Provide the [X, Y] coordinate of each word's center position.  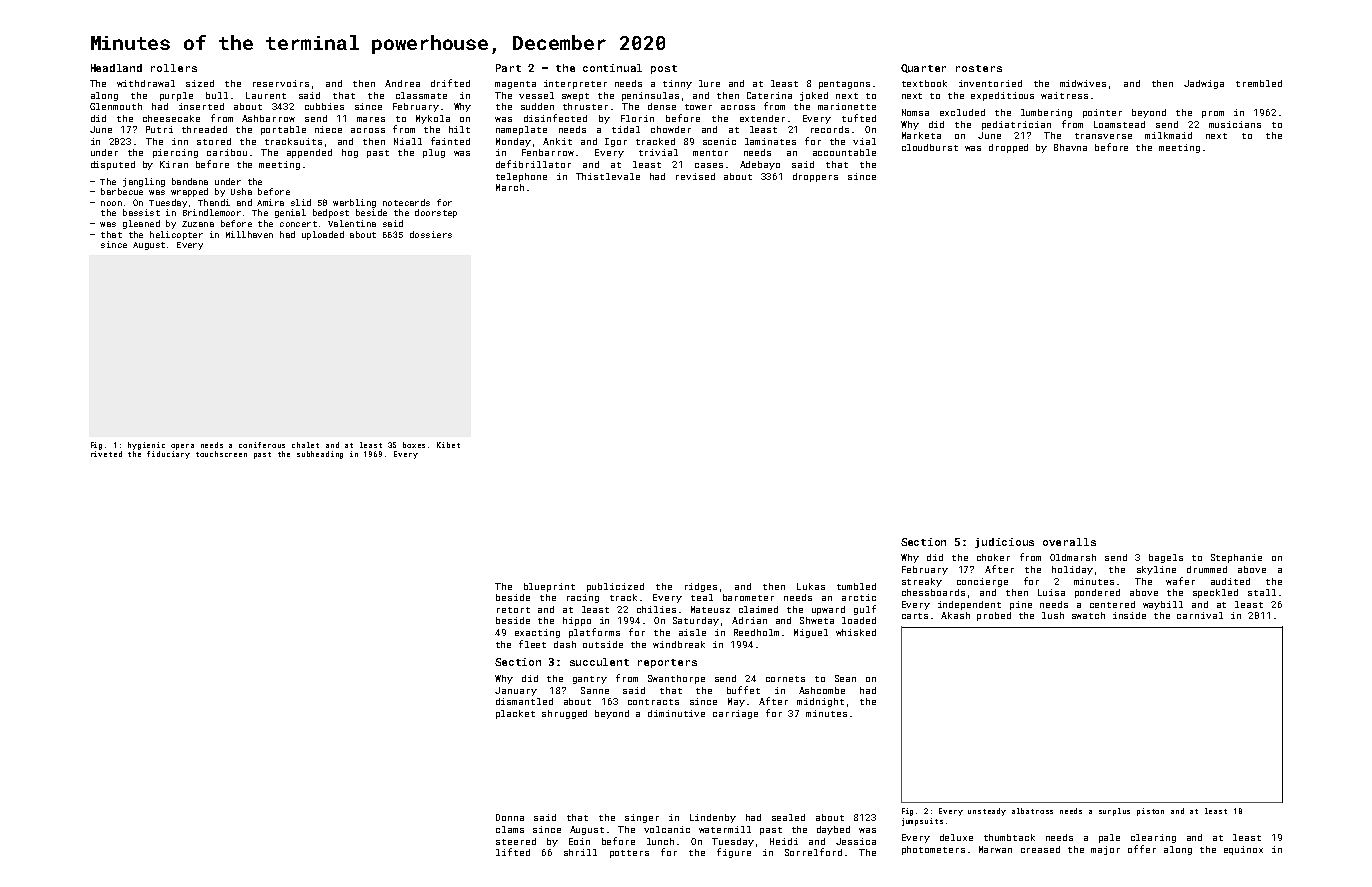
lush [1053, 615]
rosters [979, 68]
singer [642, 818]
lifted [513, 852]
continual [612, 68]
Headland [116, 68]
